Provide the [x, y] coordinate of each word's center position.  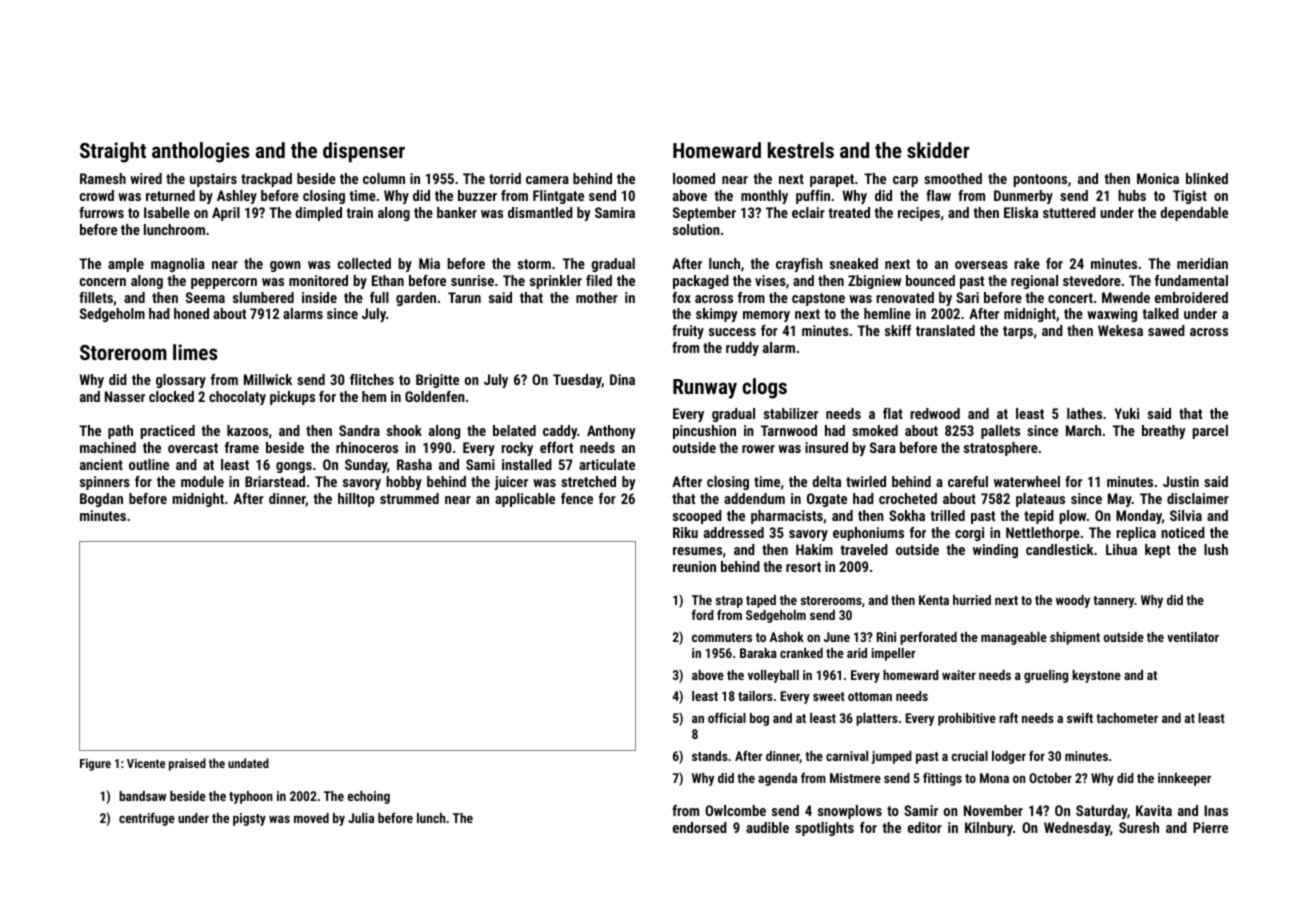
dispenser [364, 152]
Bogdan [101, 500]
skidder [938, 150]
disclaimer [1198, 498]
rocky [517, 449]
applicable [525, 500]
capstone [818, 299]
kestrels [801, 150]
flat [893, 413]
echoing [369, 797]
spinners [105, 483]
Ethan [388, 280]
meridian [1202, 263]
